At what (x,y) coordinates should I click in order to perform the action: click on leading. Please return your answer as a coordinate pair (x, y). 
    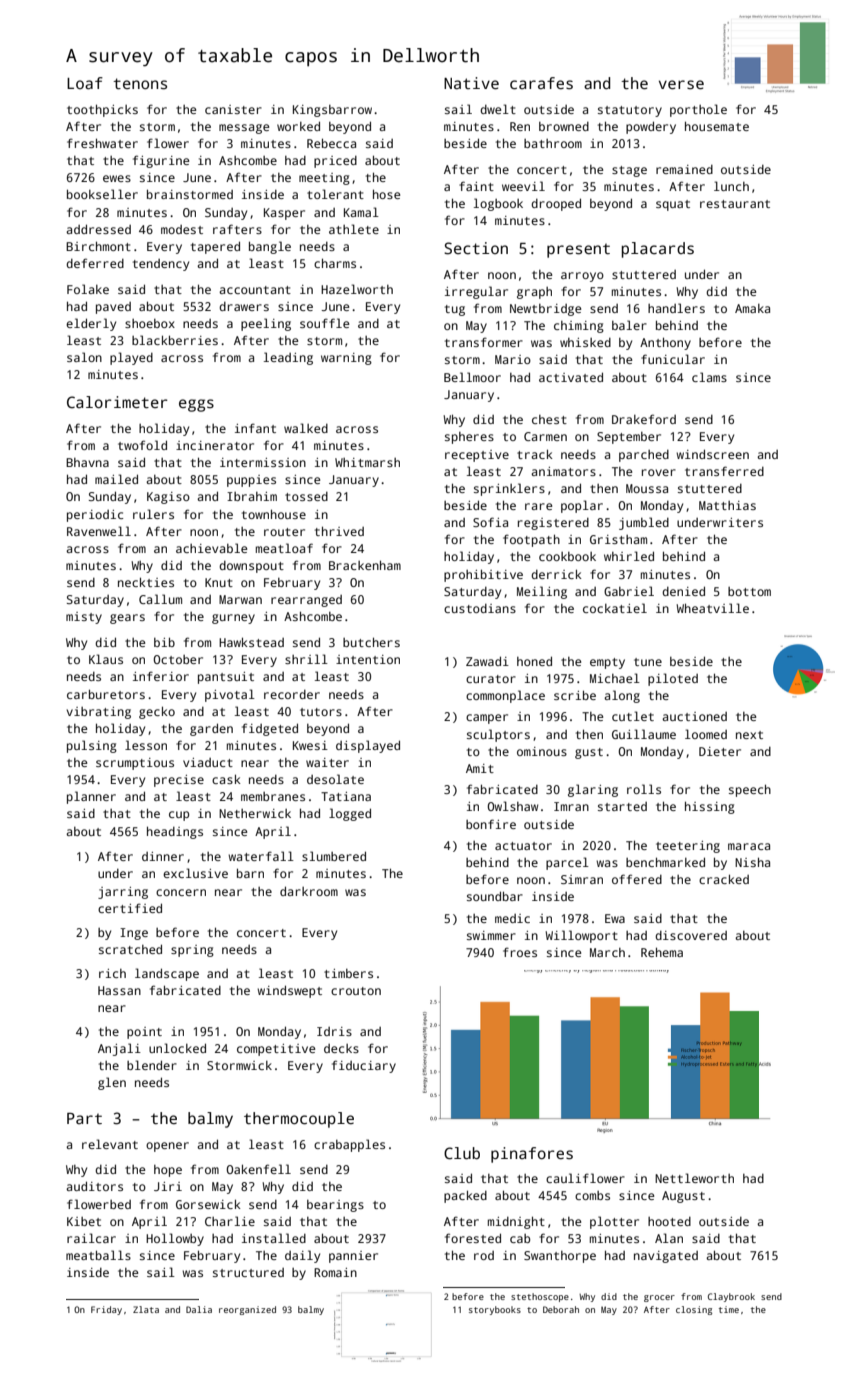
    Looking at the image, I should click on (288, 358).
